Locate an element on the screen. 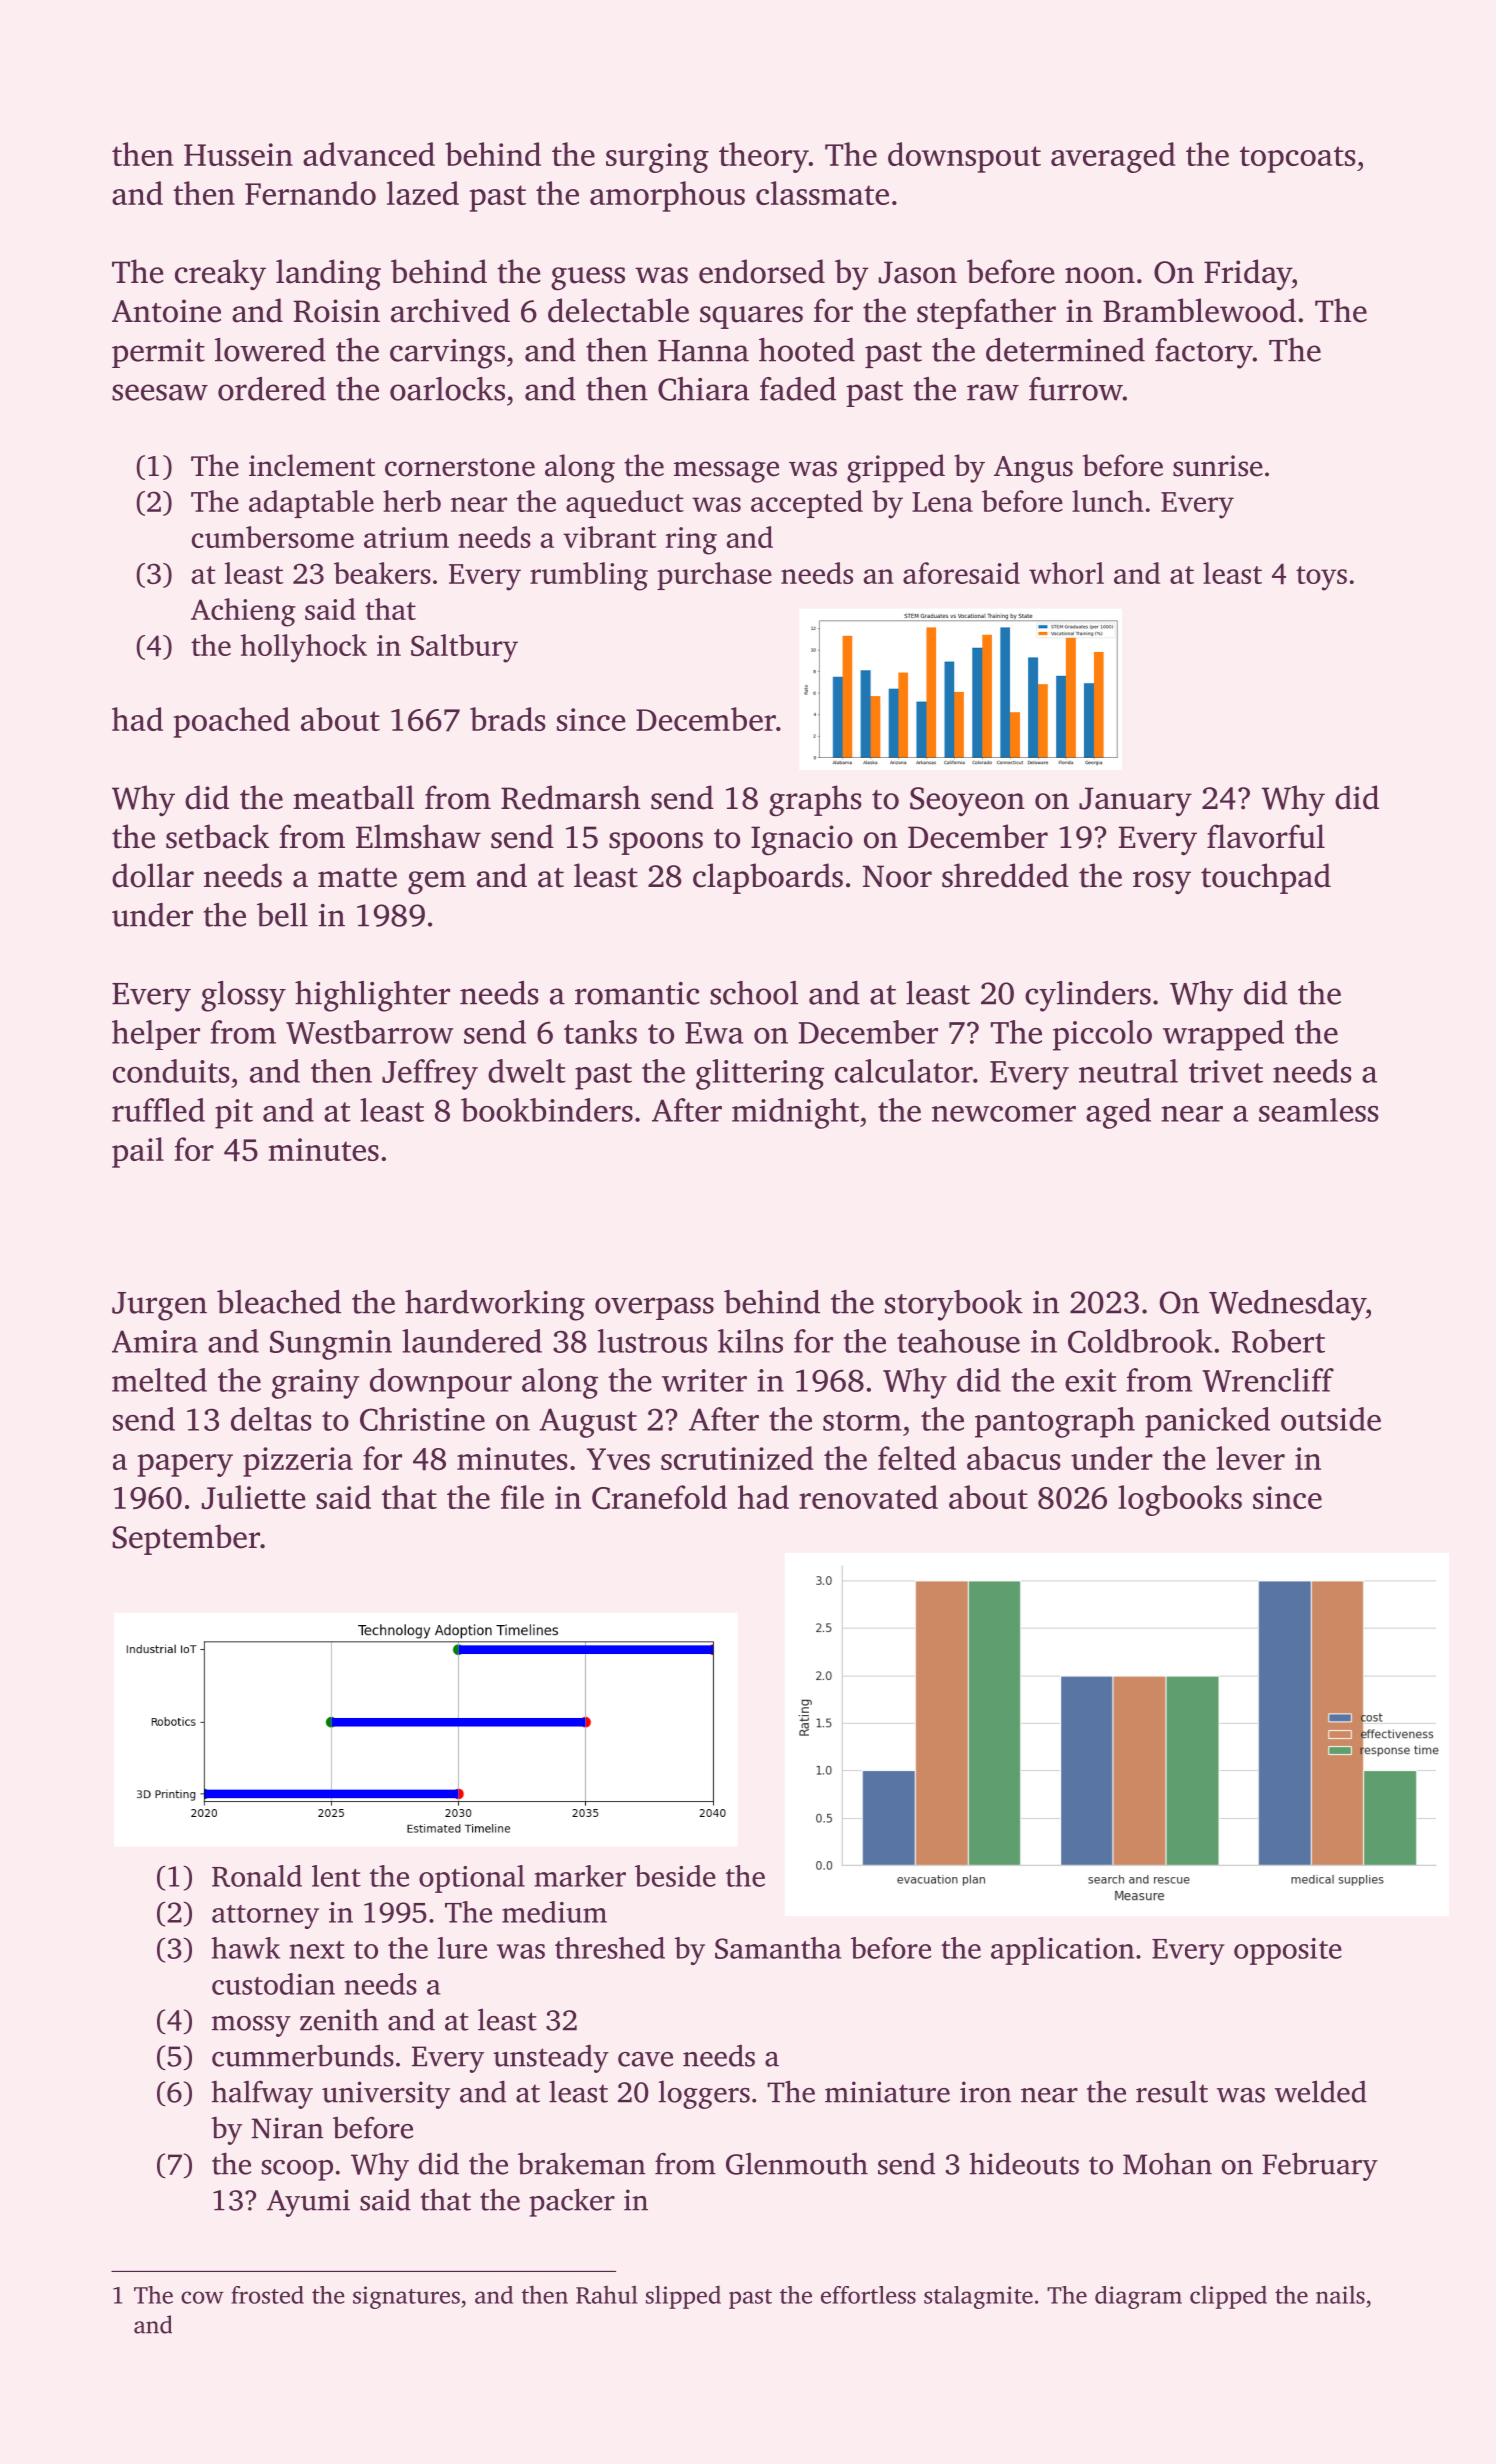  cow is located at coordinates (202, 2297).
